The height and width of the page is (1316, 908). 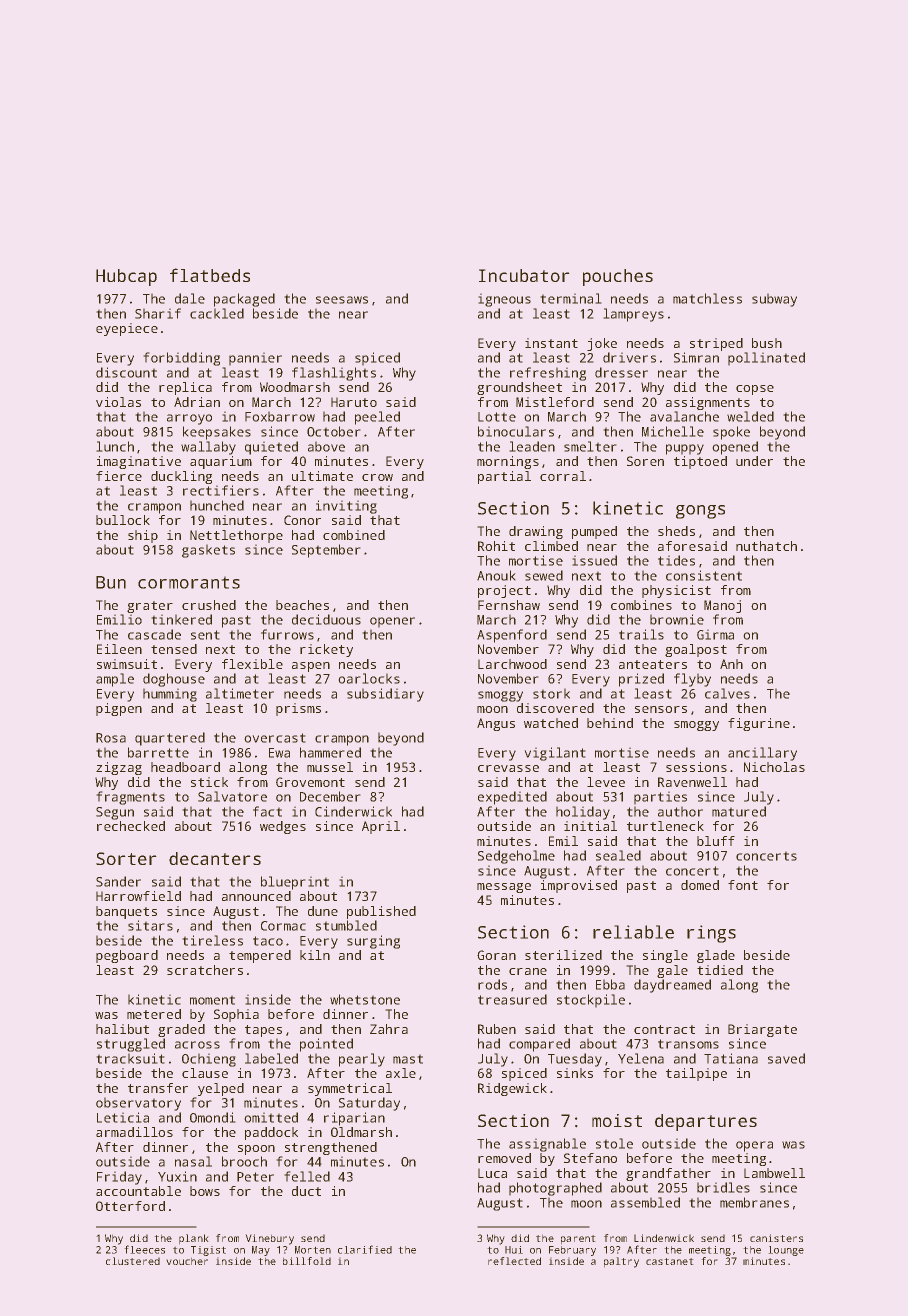 What do you see at coordinates (750, 416) in the page?
I see `welded` at bounding box center [750, 416].
